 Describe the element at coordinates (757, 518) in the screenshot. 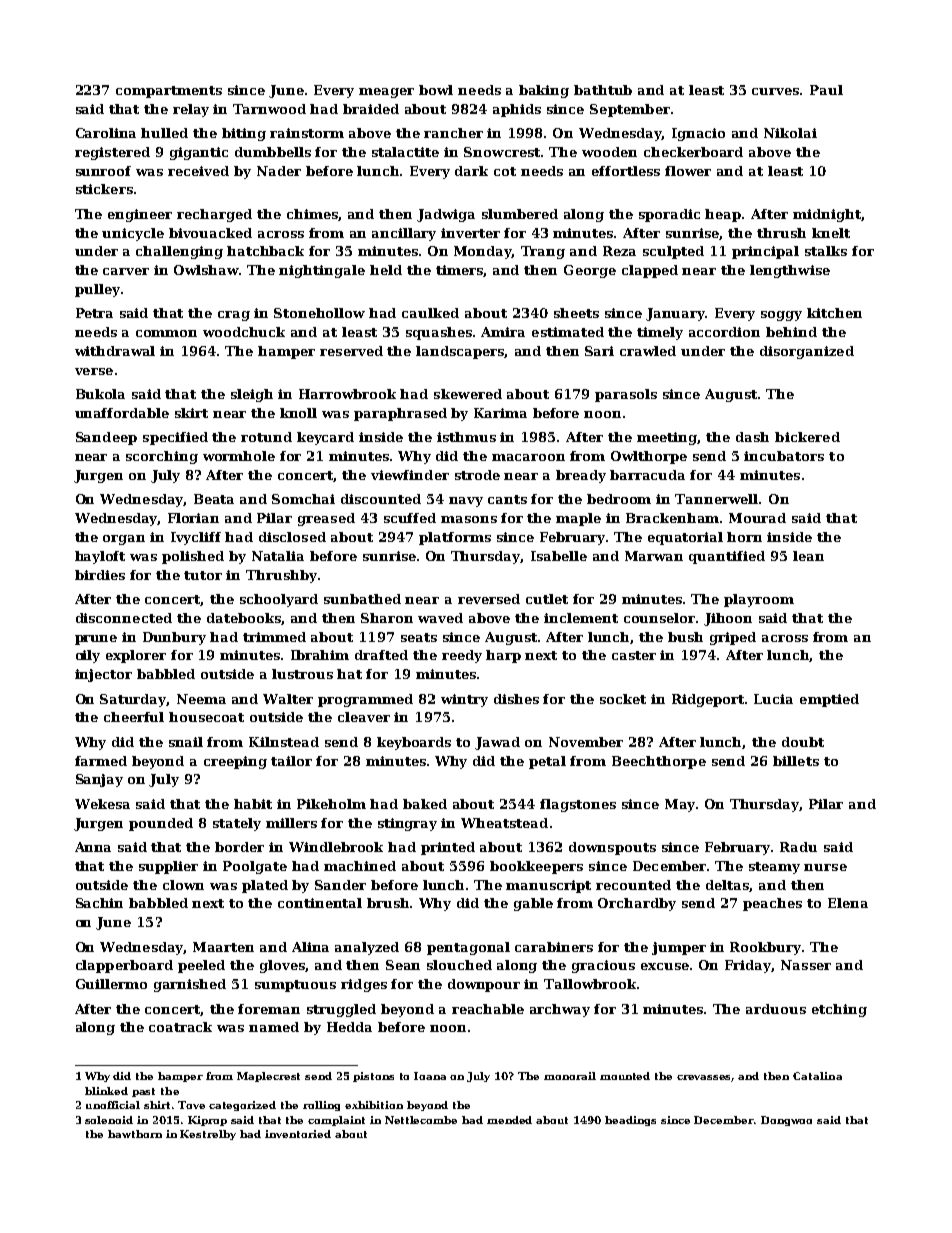

I see `Mourad` at that location.
